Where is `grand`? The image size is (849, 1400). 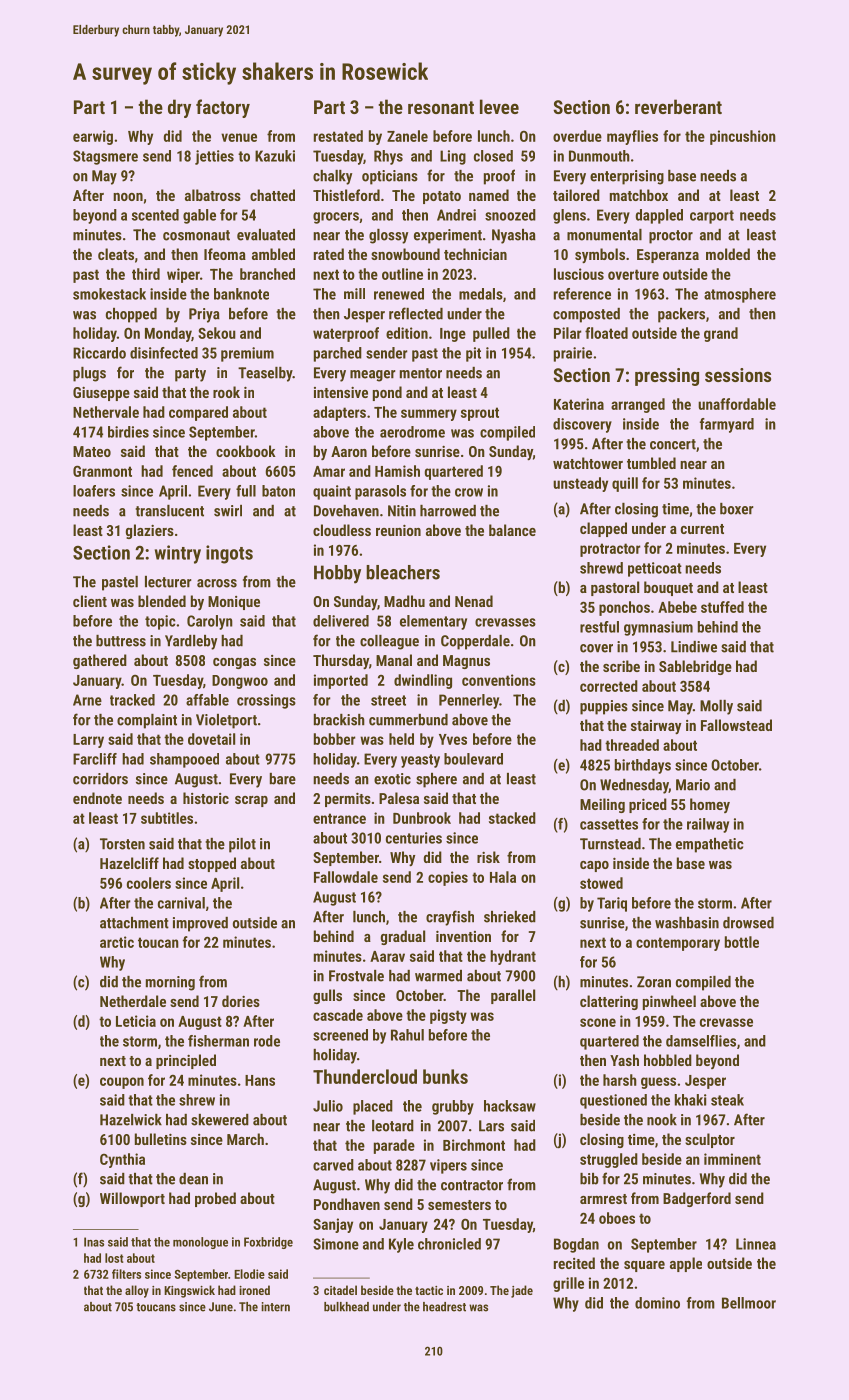 grand is located at coordinates (721, 334).
